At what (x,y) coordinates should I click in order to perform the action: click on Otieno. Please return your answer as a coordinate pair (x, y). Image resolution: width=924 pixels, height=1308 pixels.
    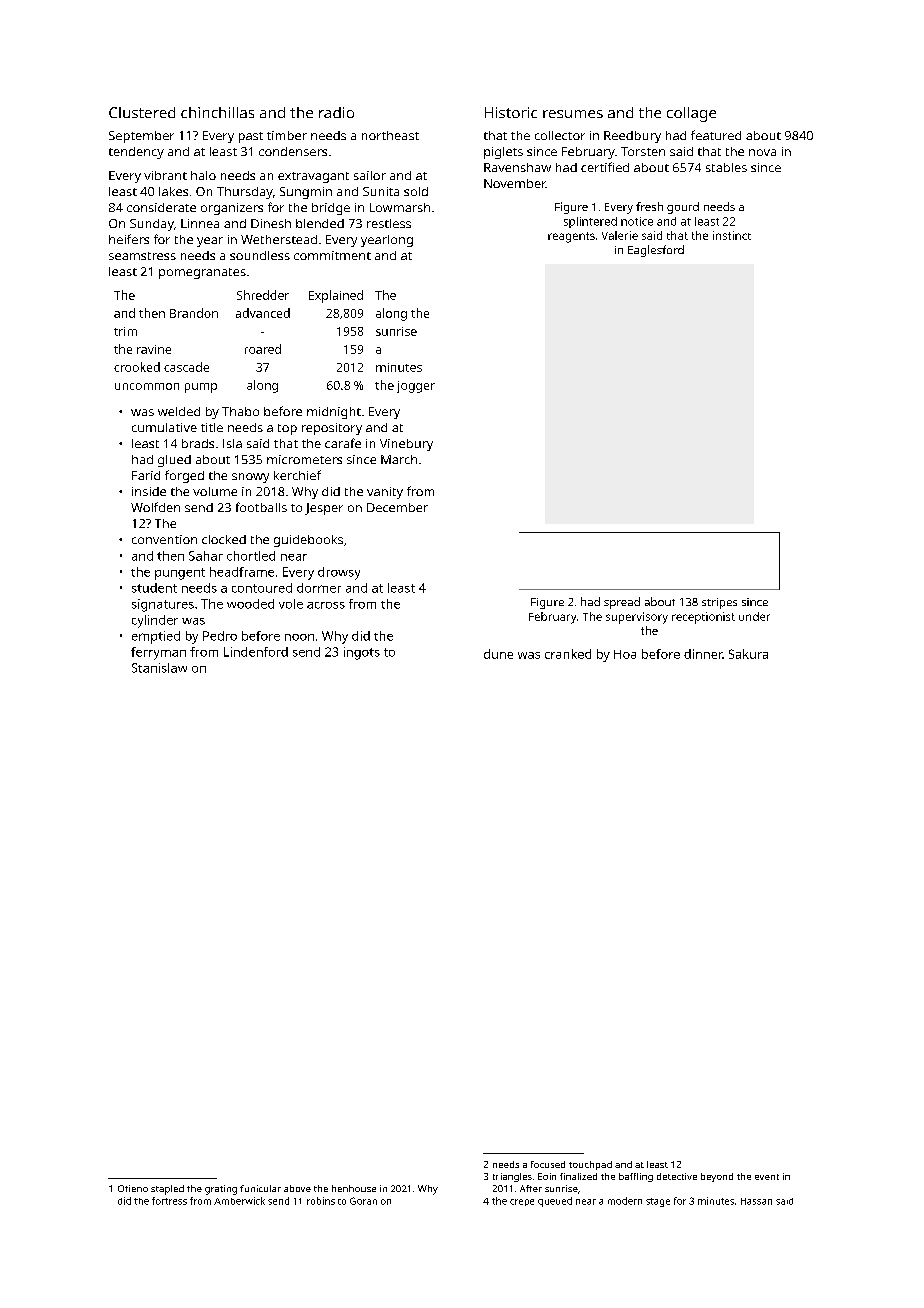
    Looking at the image, I should click on (133, 1188).
